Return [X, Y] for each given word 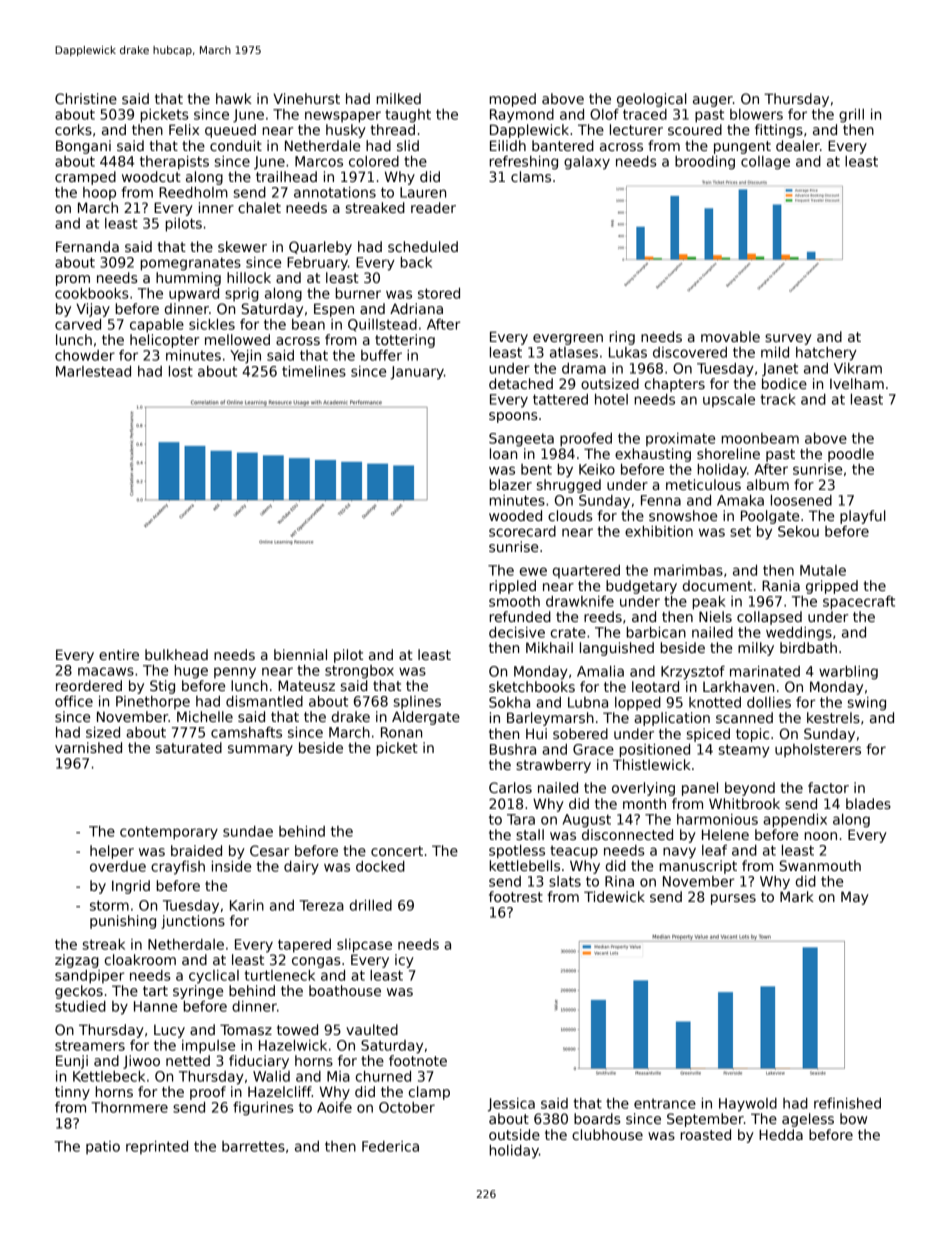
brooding [705, 163]
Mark [797, 896]
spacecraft [859, 603]
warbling [848, 673]
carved [78, 324]
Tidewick [614, 896]
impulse [208, 1047]
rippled [513, 587]
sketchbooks [532, 686]
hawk [234, 98]
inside [231, 866]
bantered [563, 145]
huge [191, 672]
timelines [314, 371]
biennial [300, 654]
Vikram [858, 368]
